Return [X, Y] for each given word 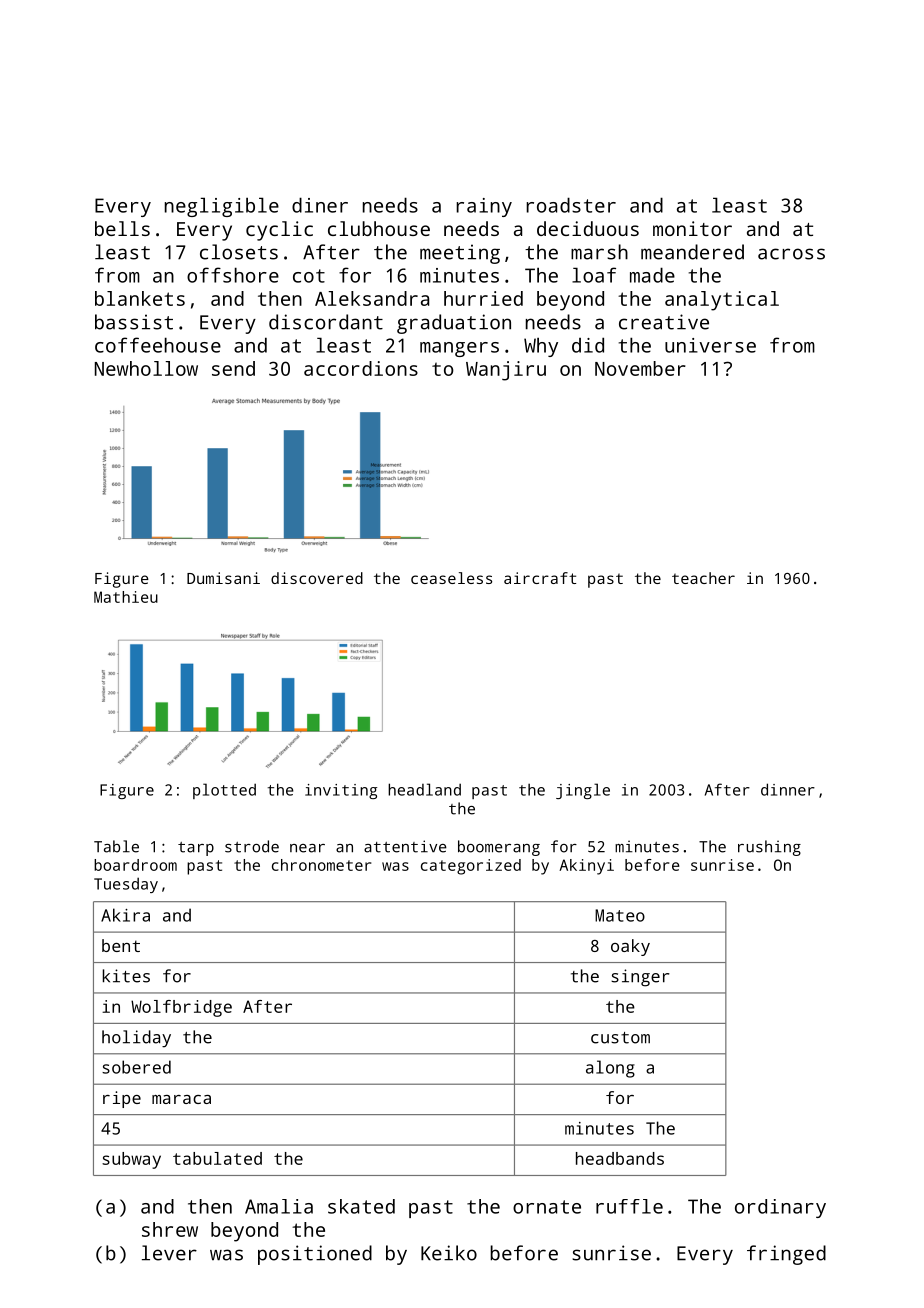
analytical [722, 301]
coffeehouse [158, 345]
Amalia [279, 1206]
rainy [484, 207]
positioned [315, 1255]
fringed [786, 1255]
